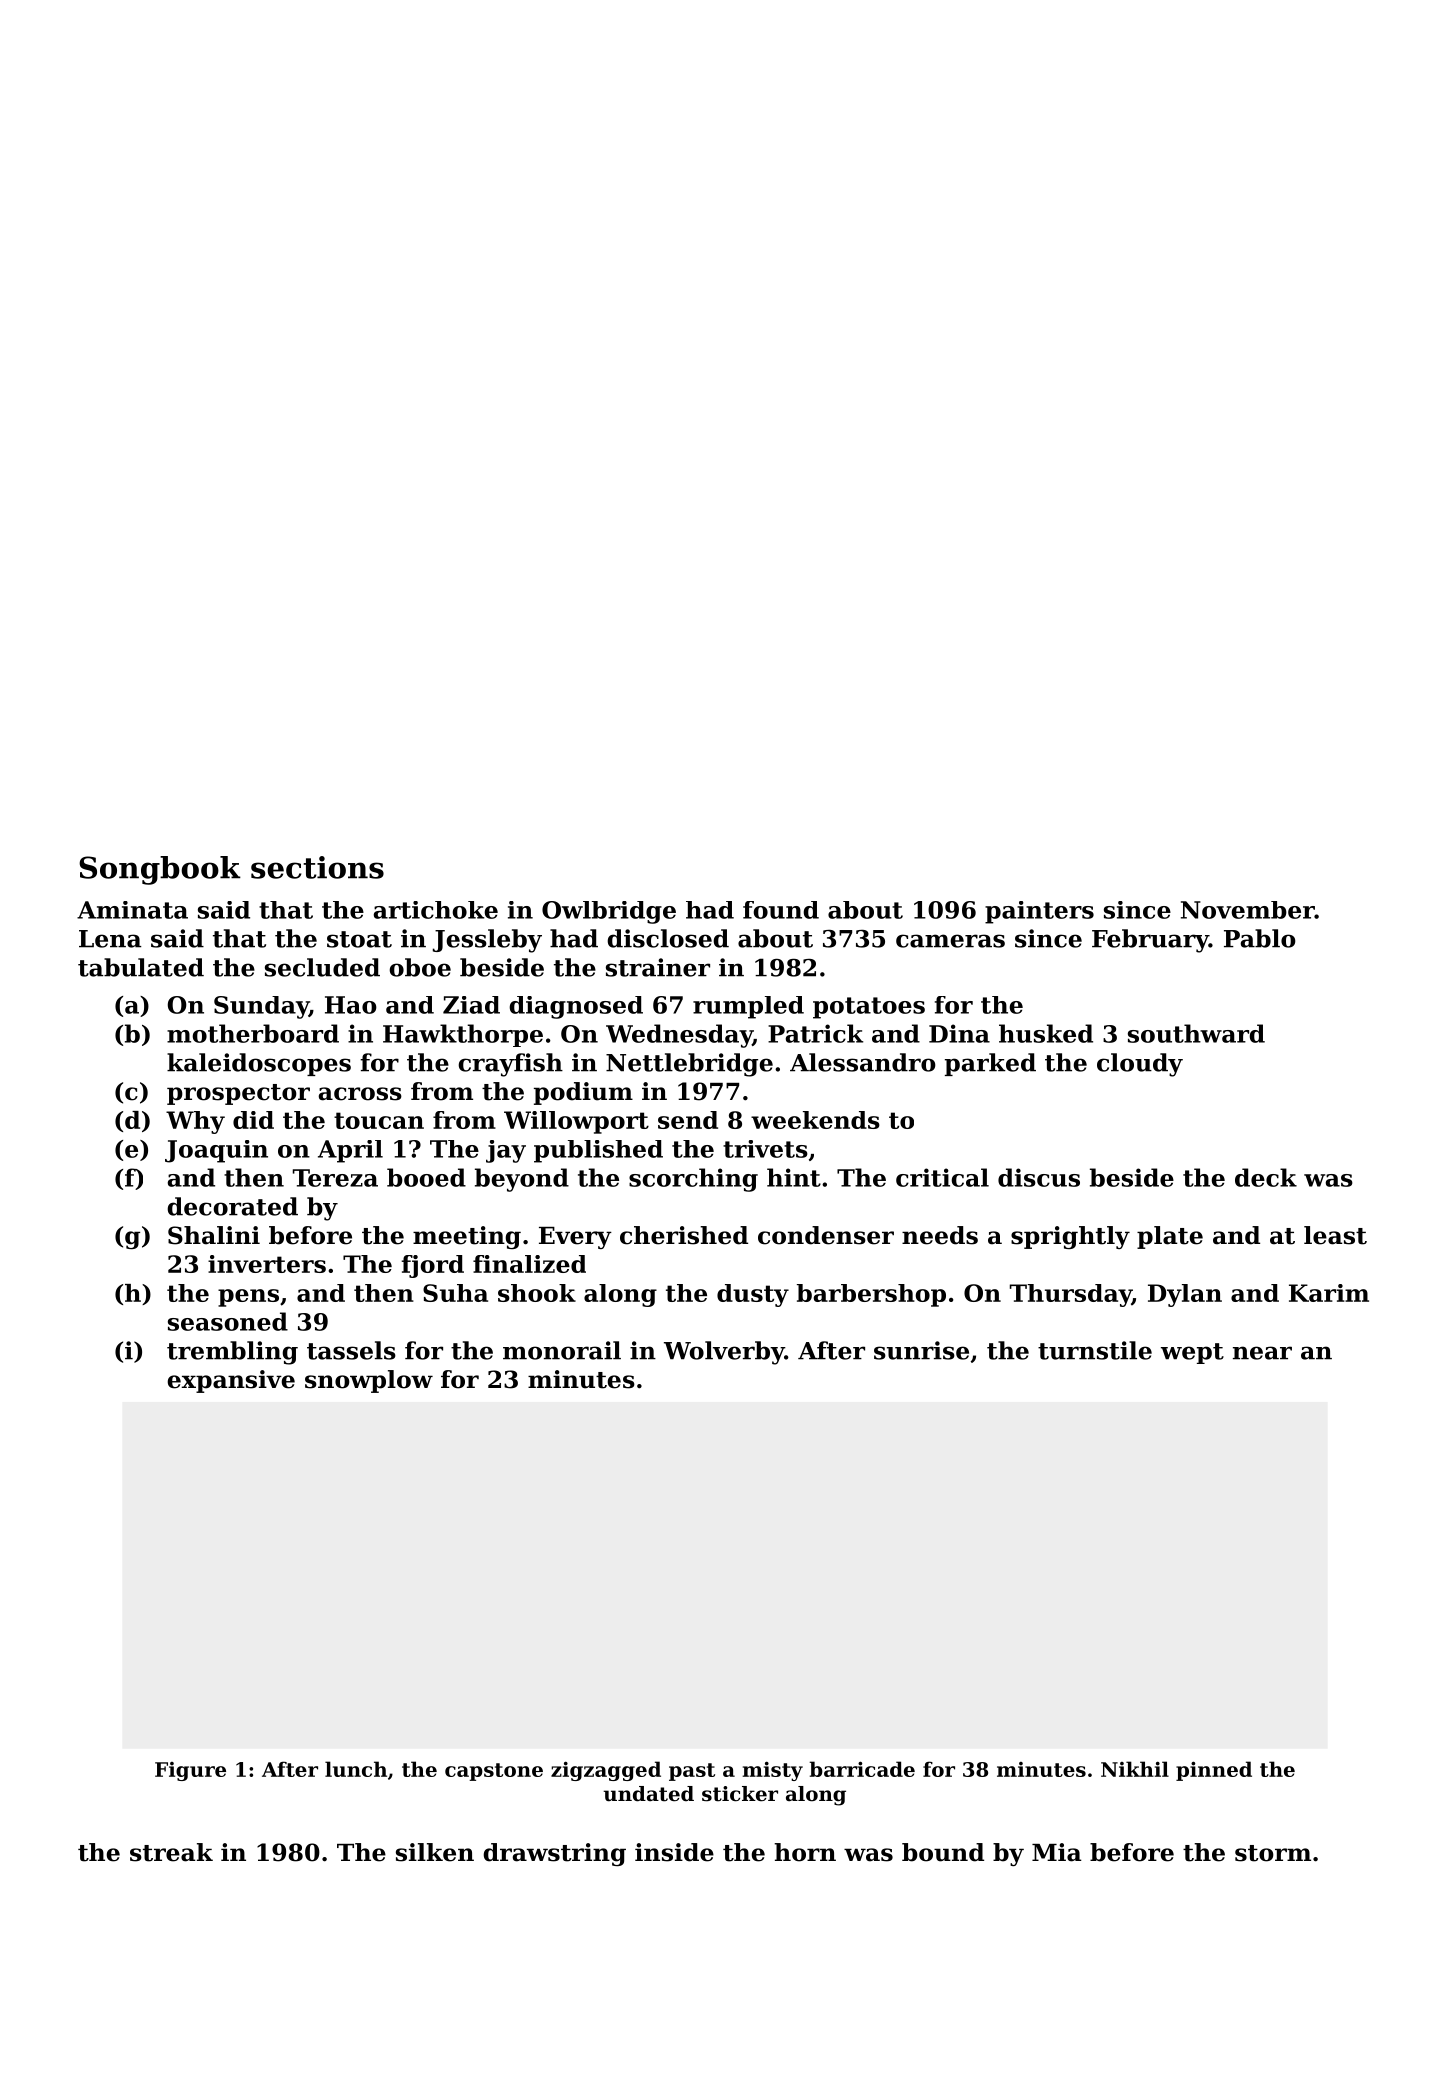  What do you see at coordinates (1273, 1853) in the screenshot?
I see `storm` at bounding box center [1273, 1853].
